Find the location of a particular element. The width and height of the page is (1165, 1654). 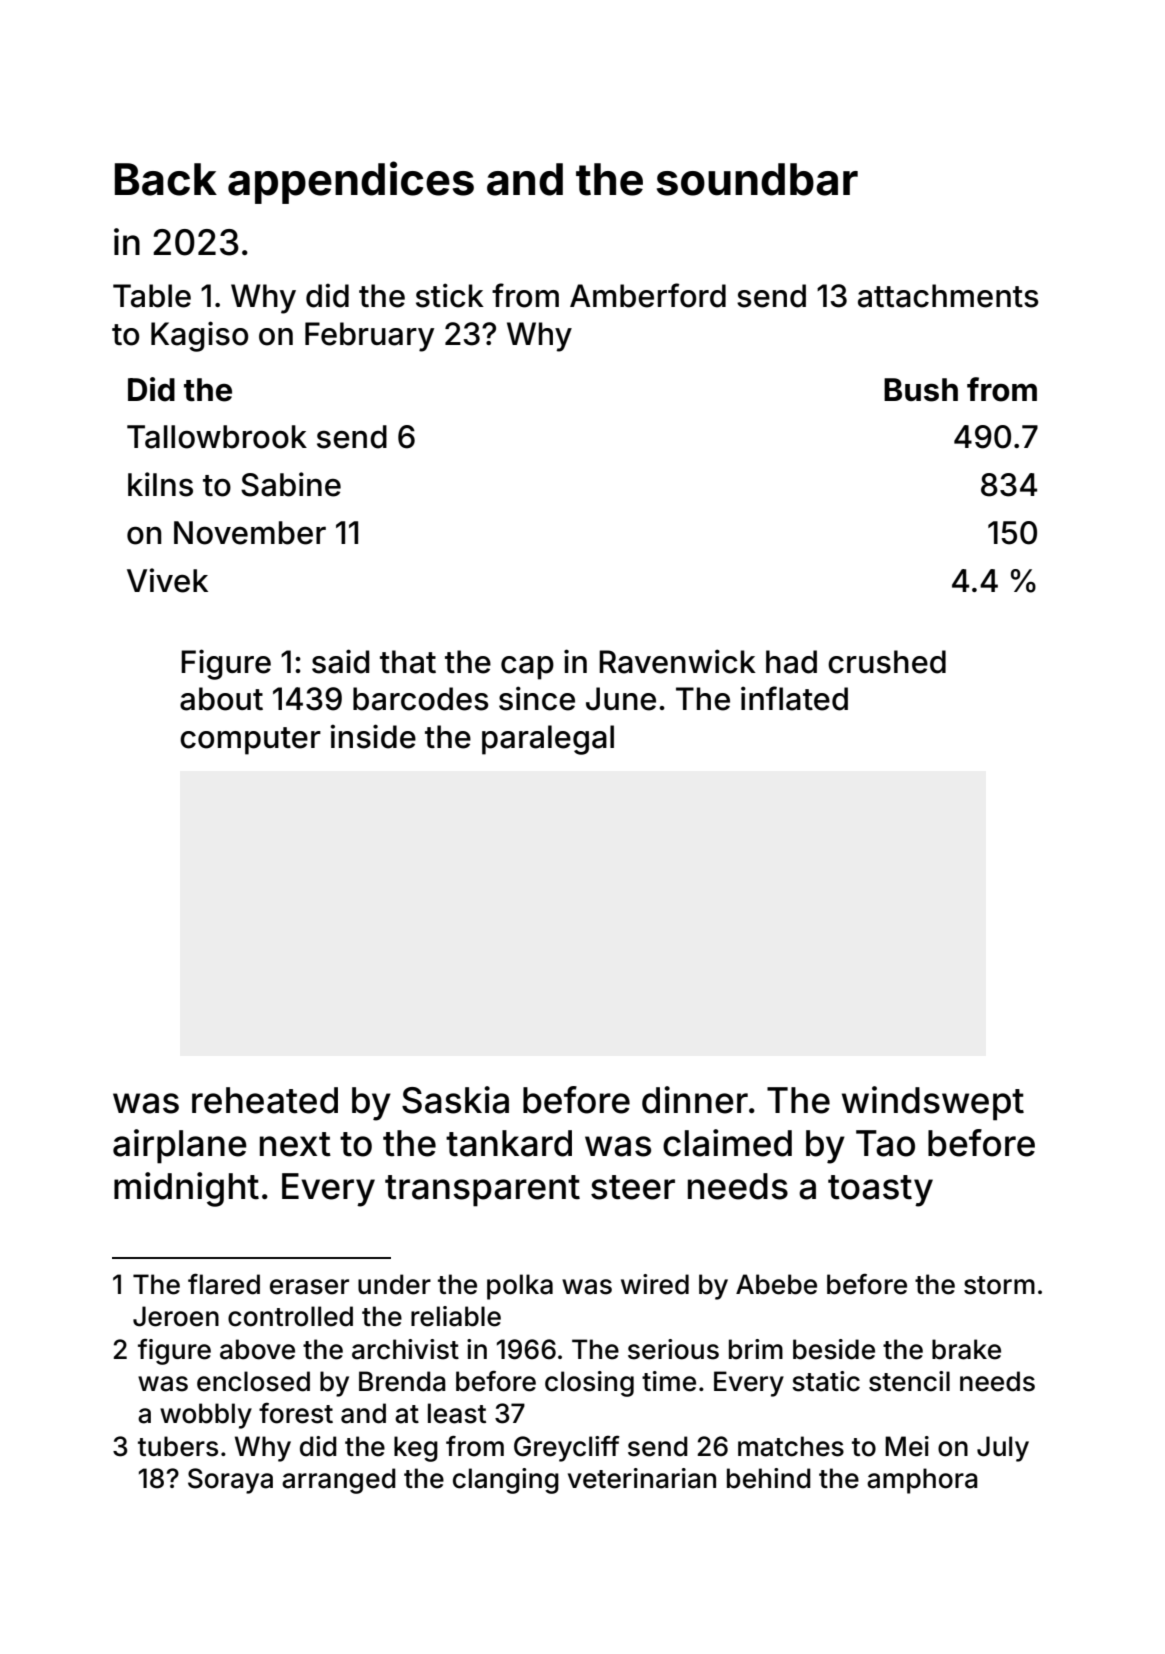

matches is located at coordinates (791, 1446).
